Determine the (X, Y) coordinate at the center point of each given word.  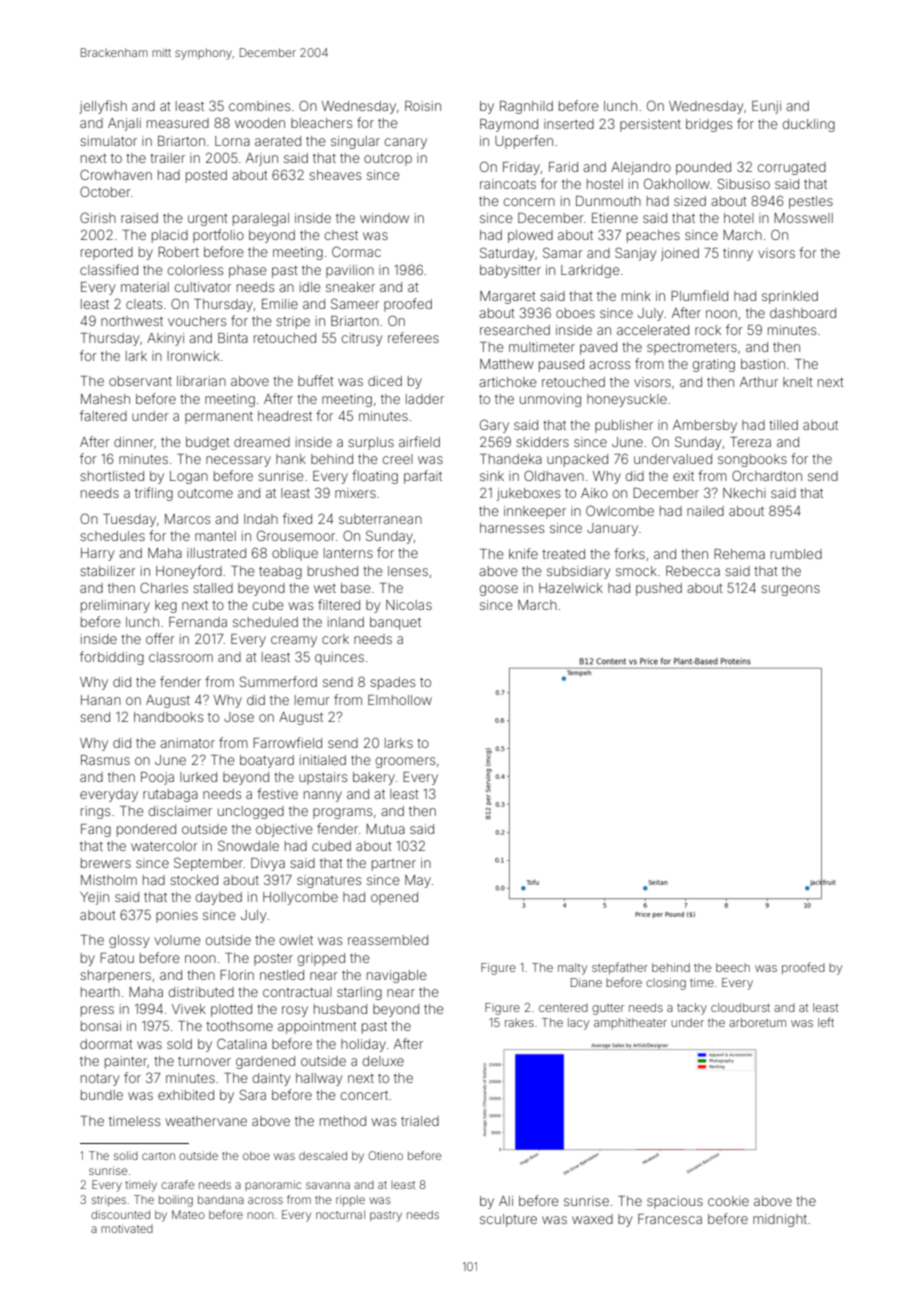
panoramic (273, 1185)
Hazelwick (571, 588)
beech (733, 967)
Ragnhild (526, 107)
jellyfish (103, 107)
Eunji (766, 107)
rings (95, 812)
